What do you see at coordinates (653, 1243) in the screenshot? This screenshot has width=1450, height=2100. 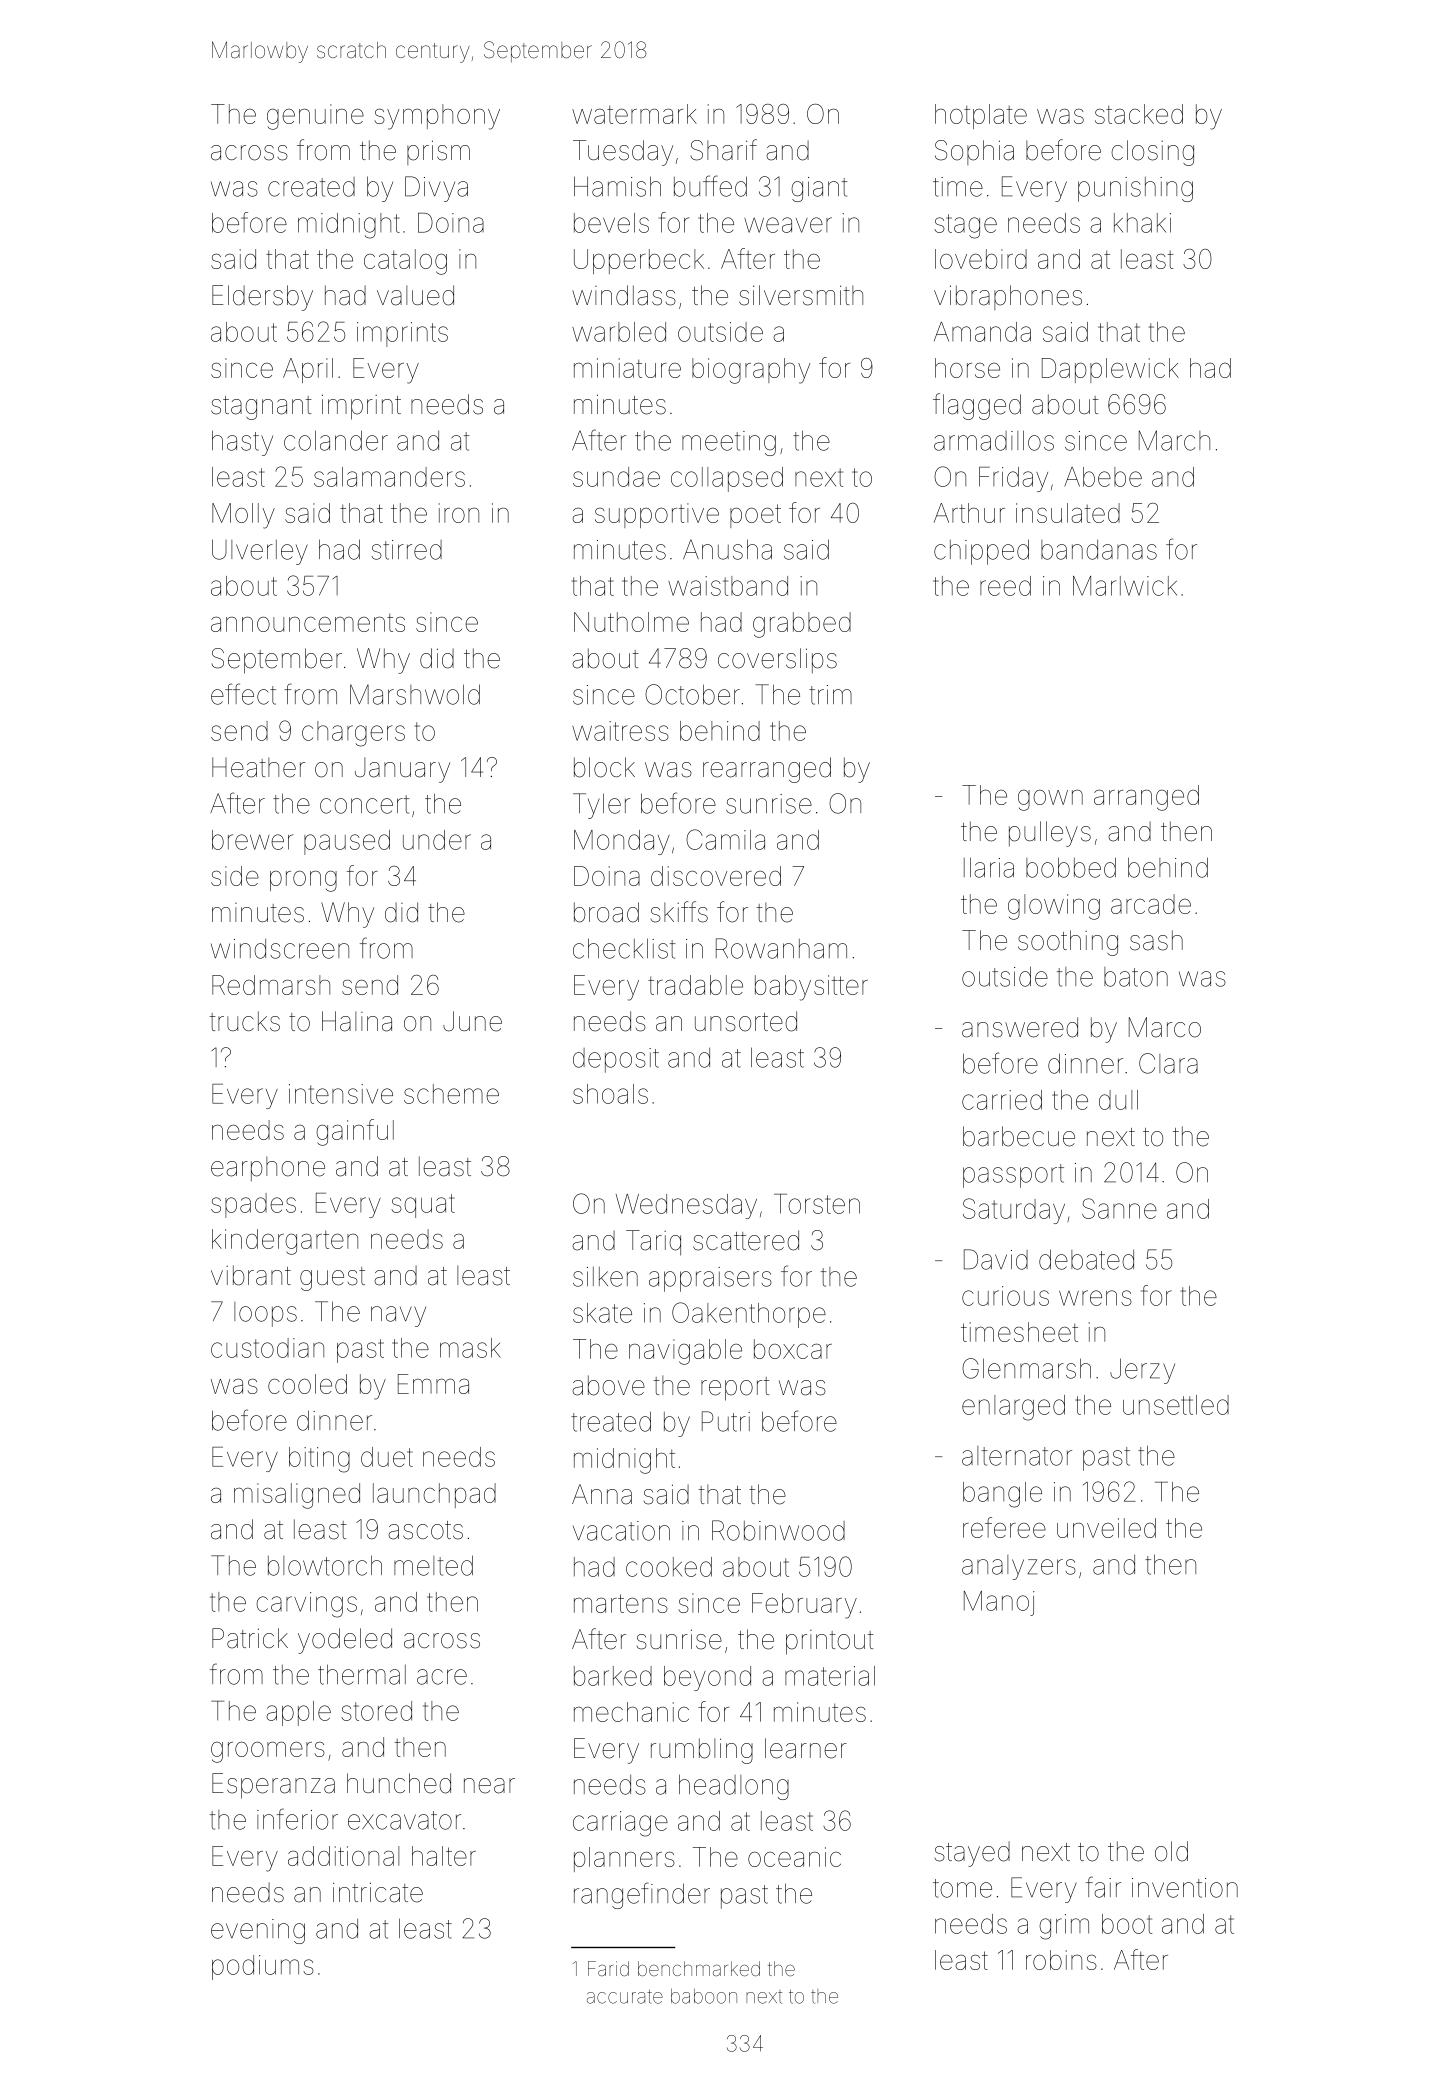 I see `Tariq` at bounding box center [653, 1243].
